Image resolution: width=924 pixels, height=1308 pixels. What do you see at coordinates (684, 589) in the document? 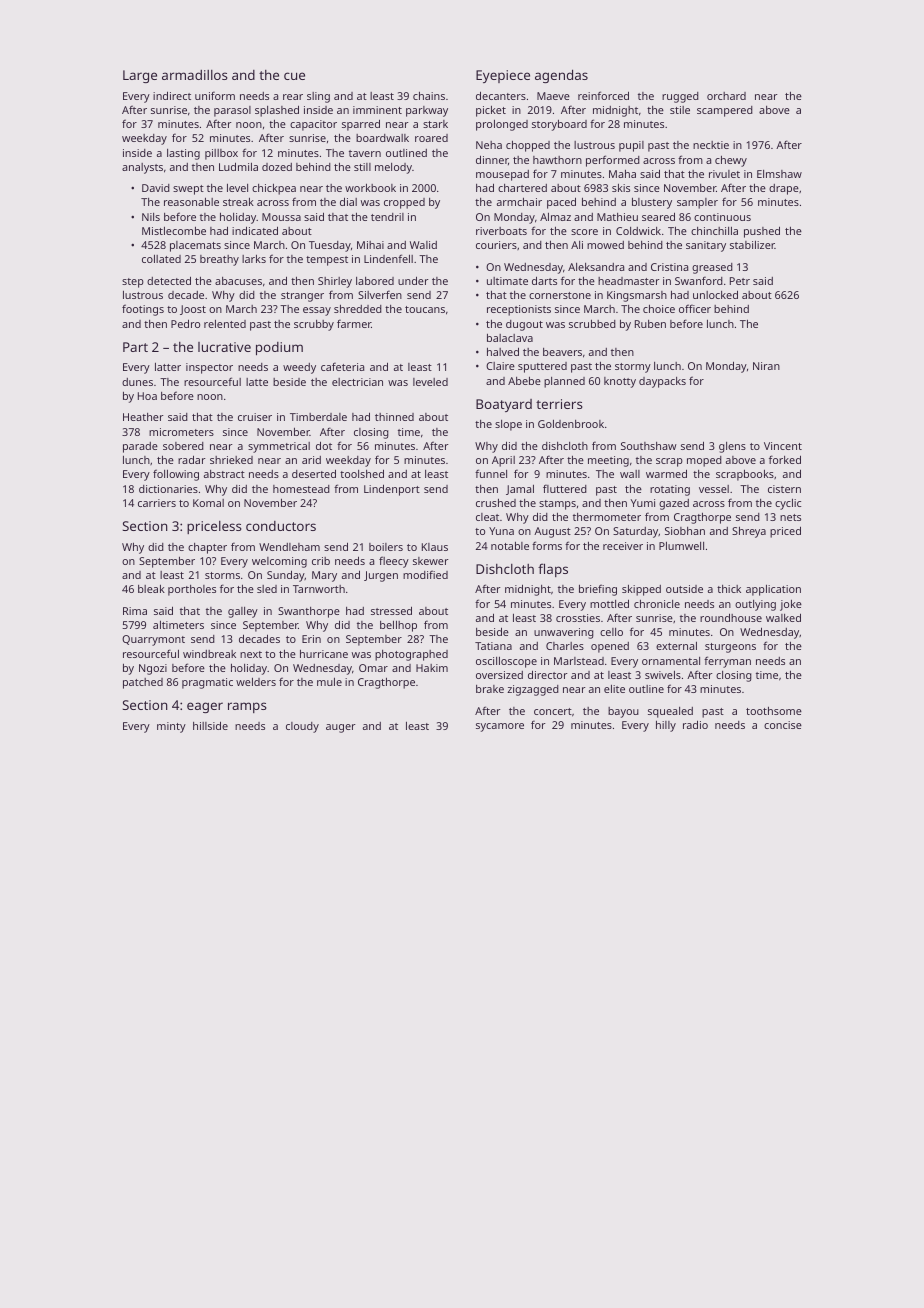
I see `outside` at bounding box center [684, 589].
